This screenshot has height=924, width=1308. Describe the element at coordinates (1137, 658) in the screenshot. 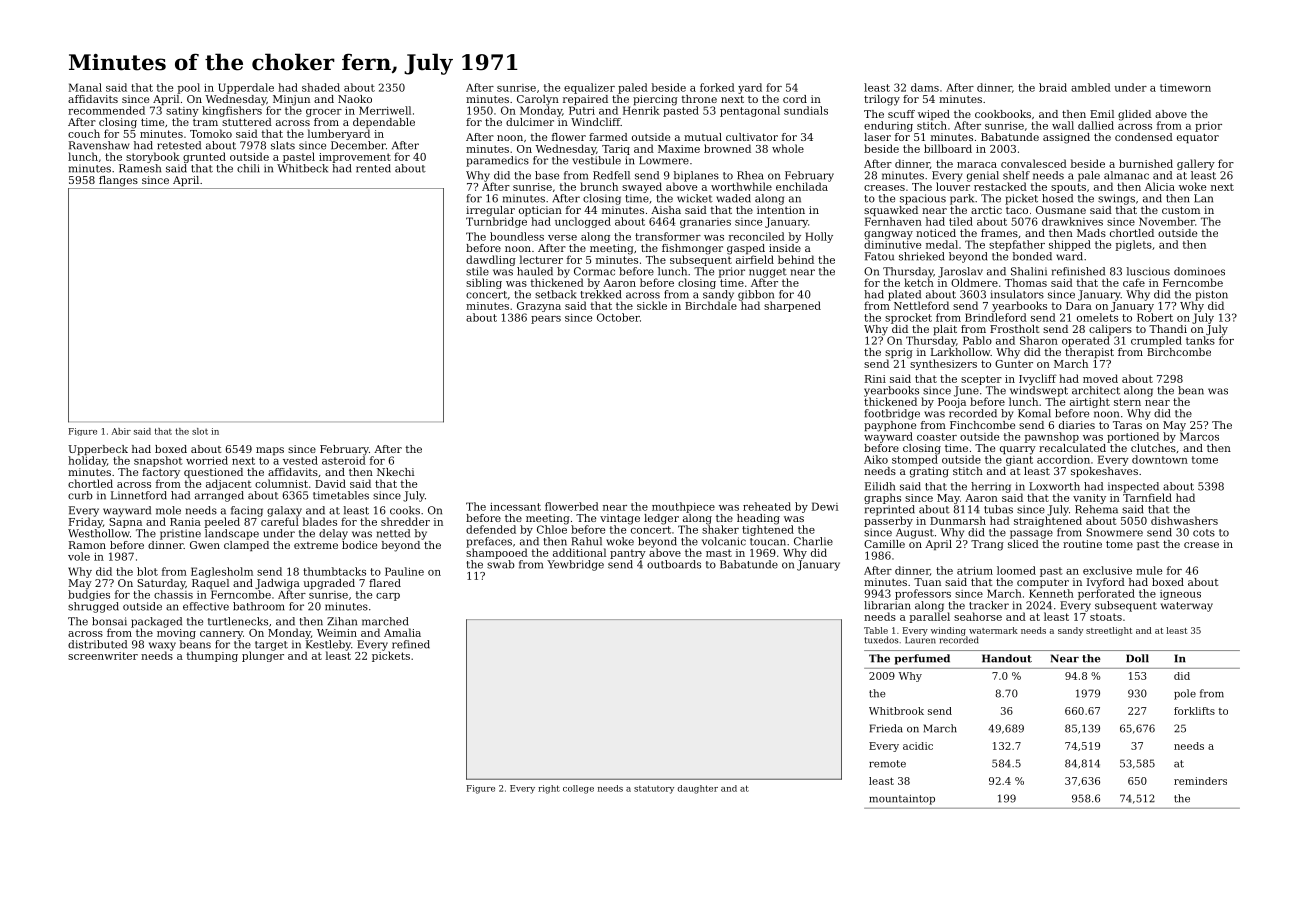

I see `Doll` at that location.
